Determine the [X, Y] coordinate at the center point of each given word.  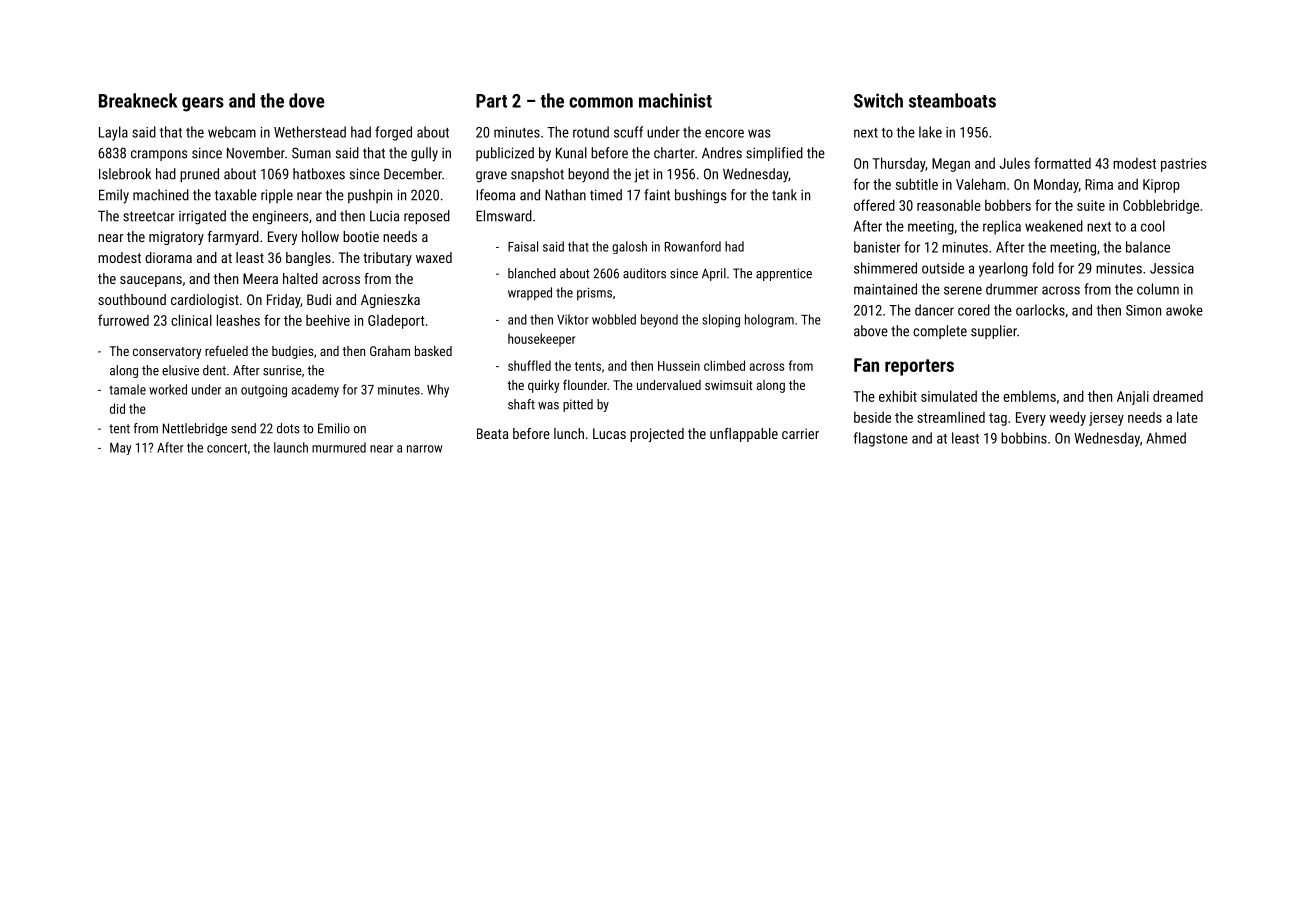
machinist [675, 100]
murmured [339, 447]
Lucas [609, 433]
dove [307, 100]
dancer [934, 310]
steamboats [952, 100]
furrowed [123, 320]
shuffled [529, 365]
